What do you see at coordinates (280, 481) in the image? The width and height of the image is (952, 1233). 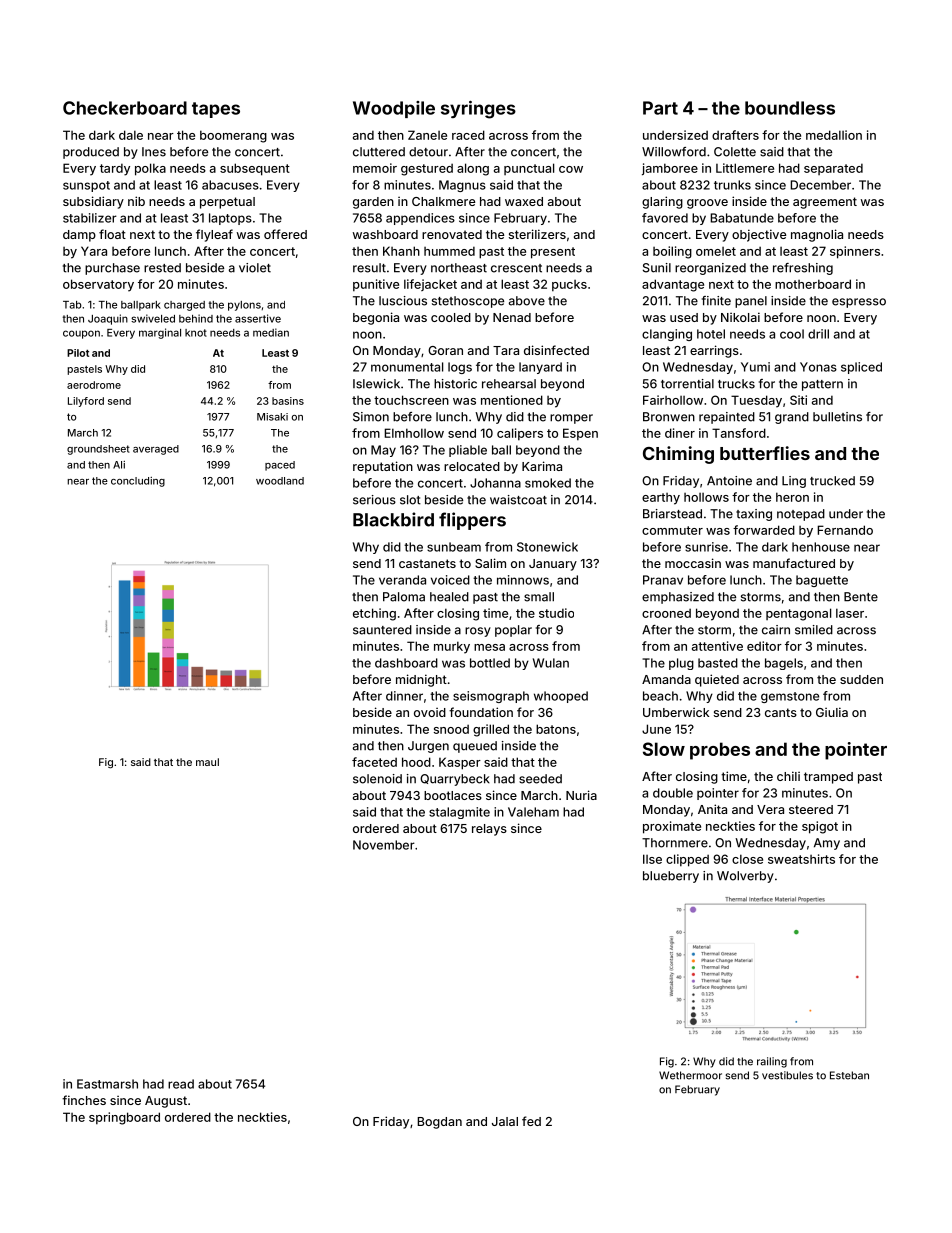 I see `woodland` at bounding box center [280, 481].
